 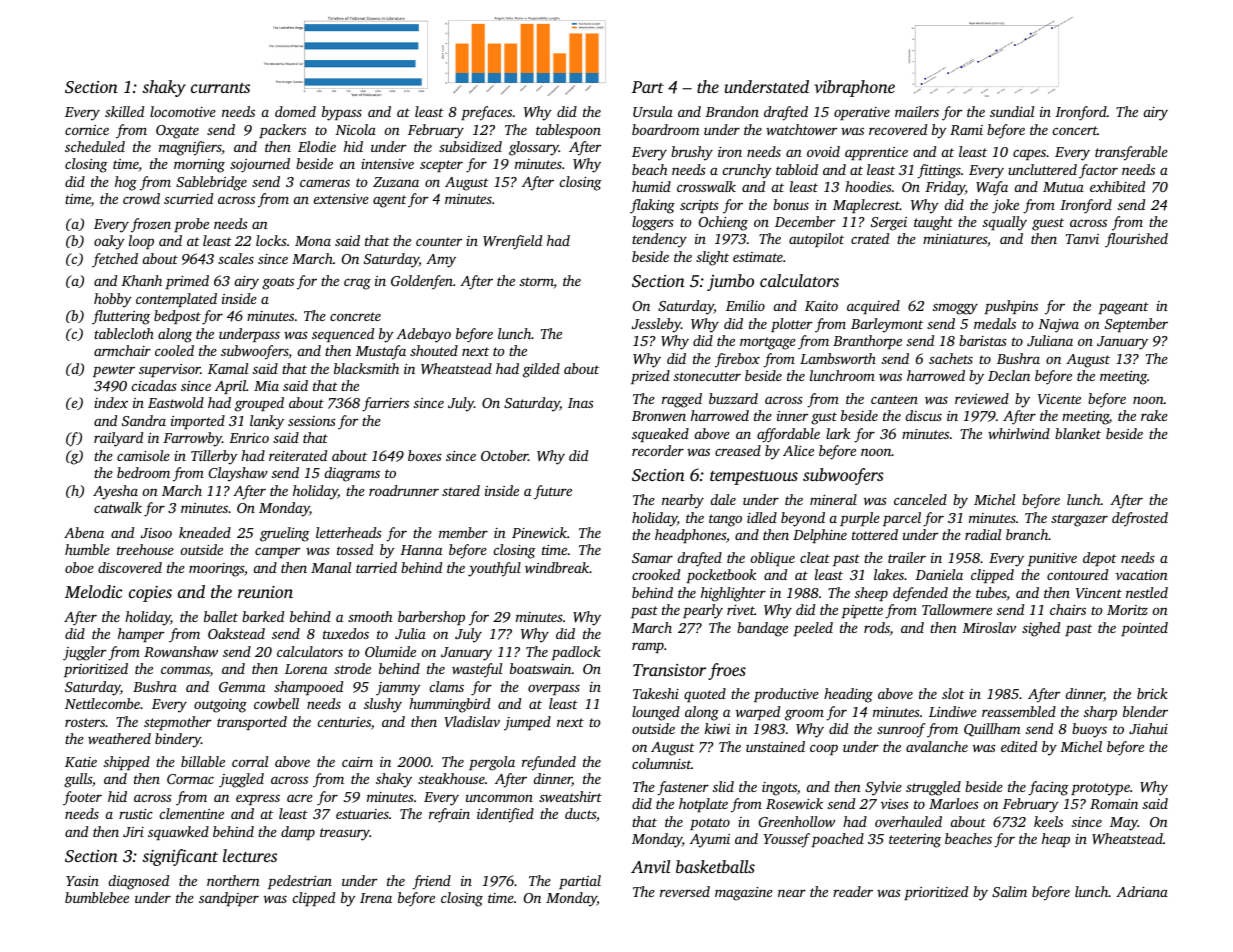 What do you see at coordinates (220, 88) in the screenshot?
I see `currants` at bounding box center [220, 88].
